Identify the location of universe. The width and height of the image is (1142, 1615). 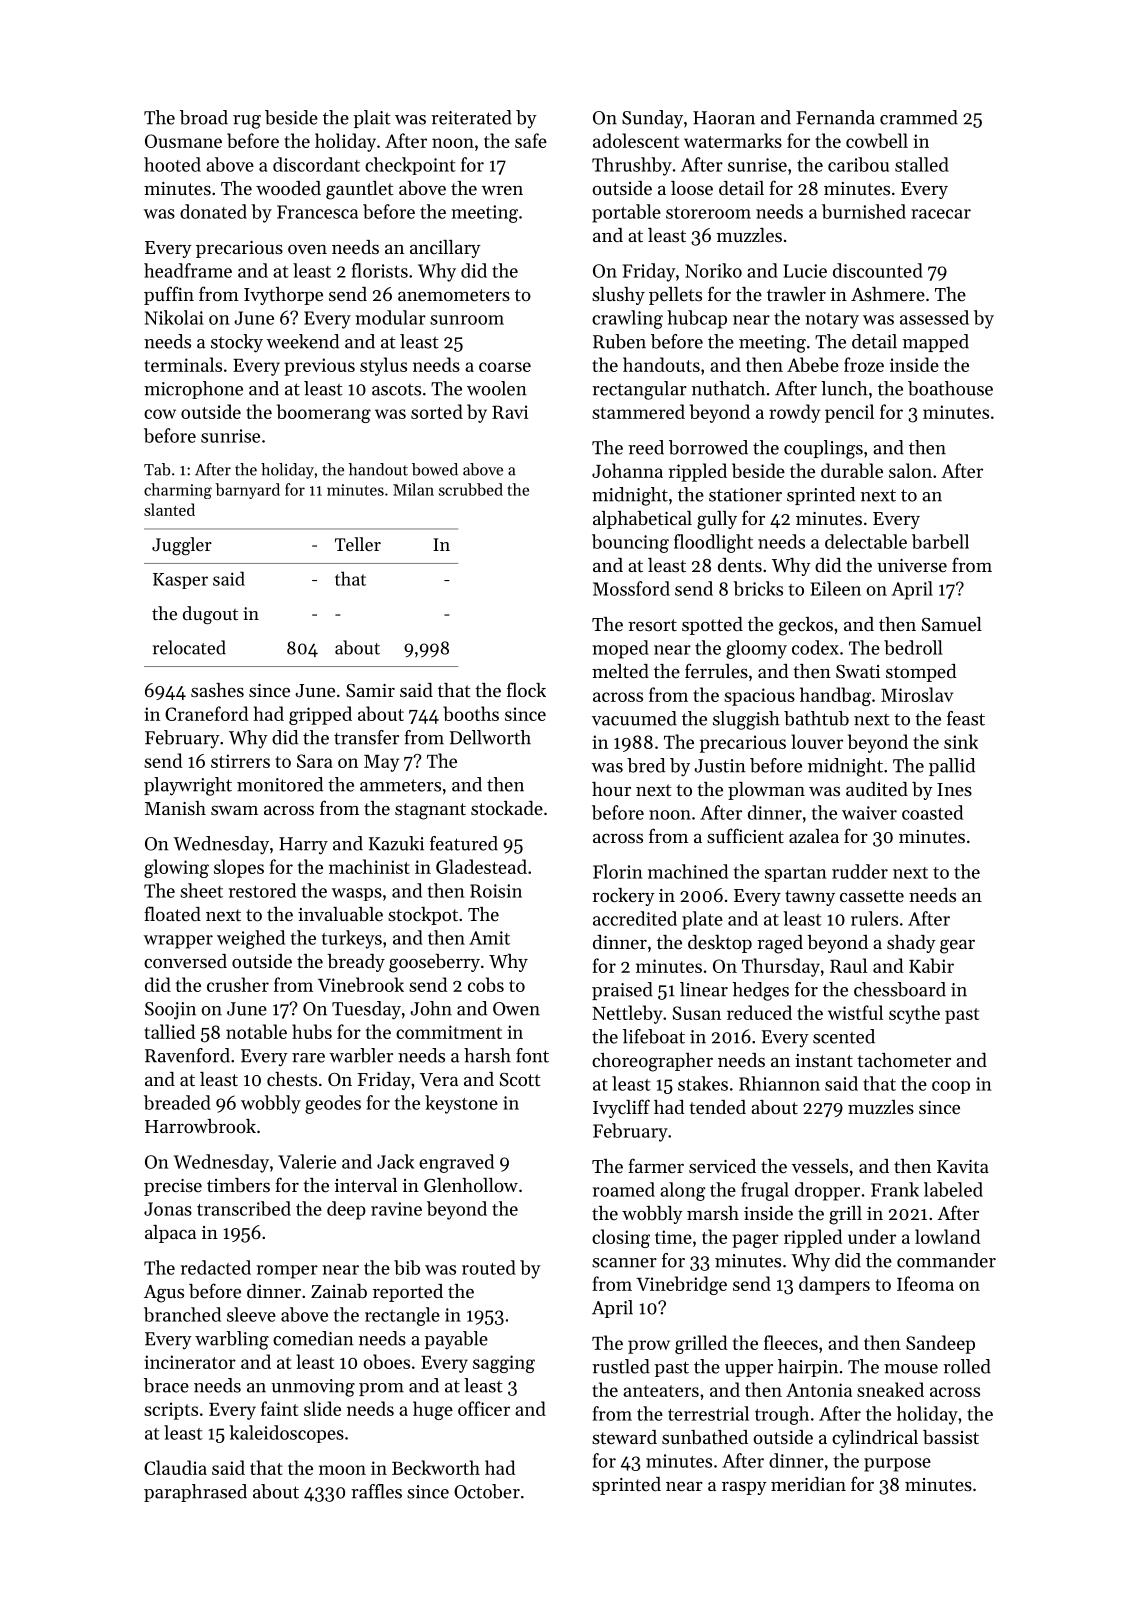
(912, 565).
